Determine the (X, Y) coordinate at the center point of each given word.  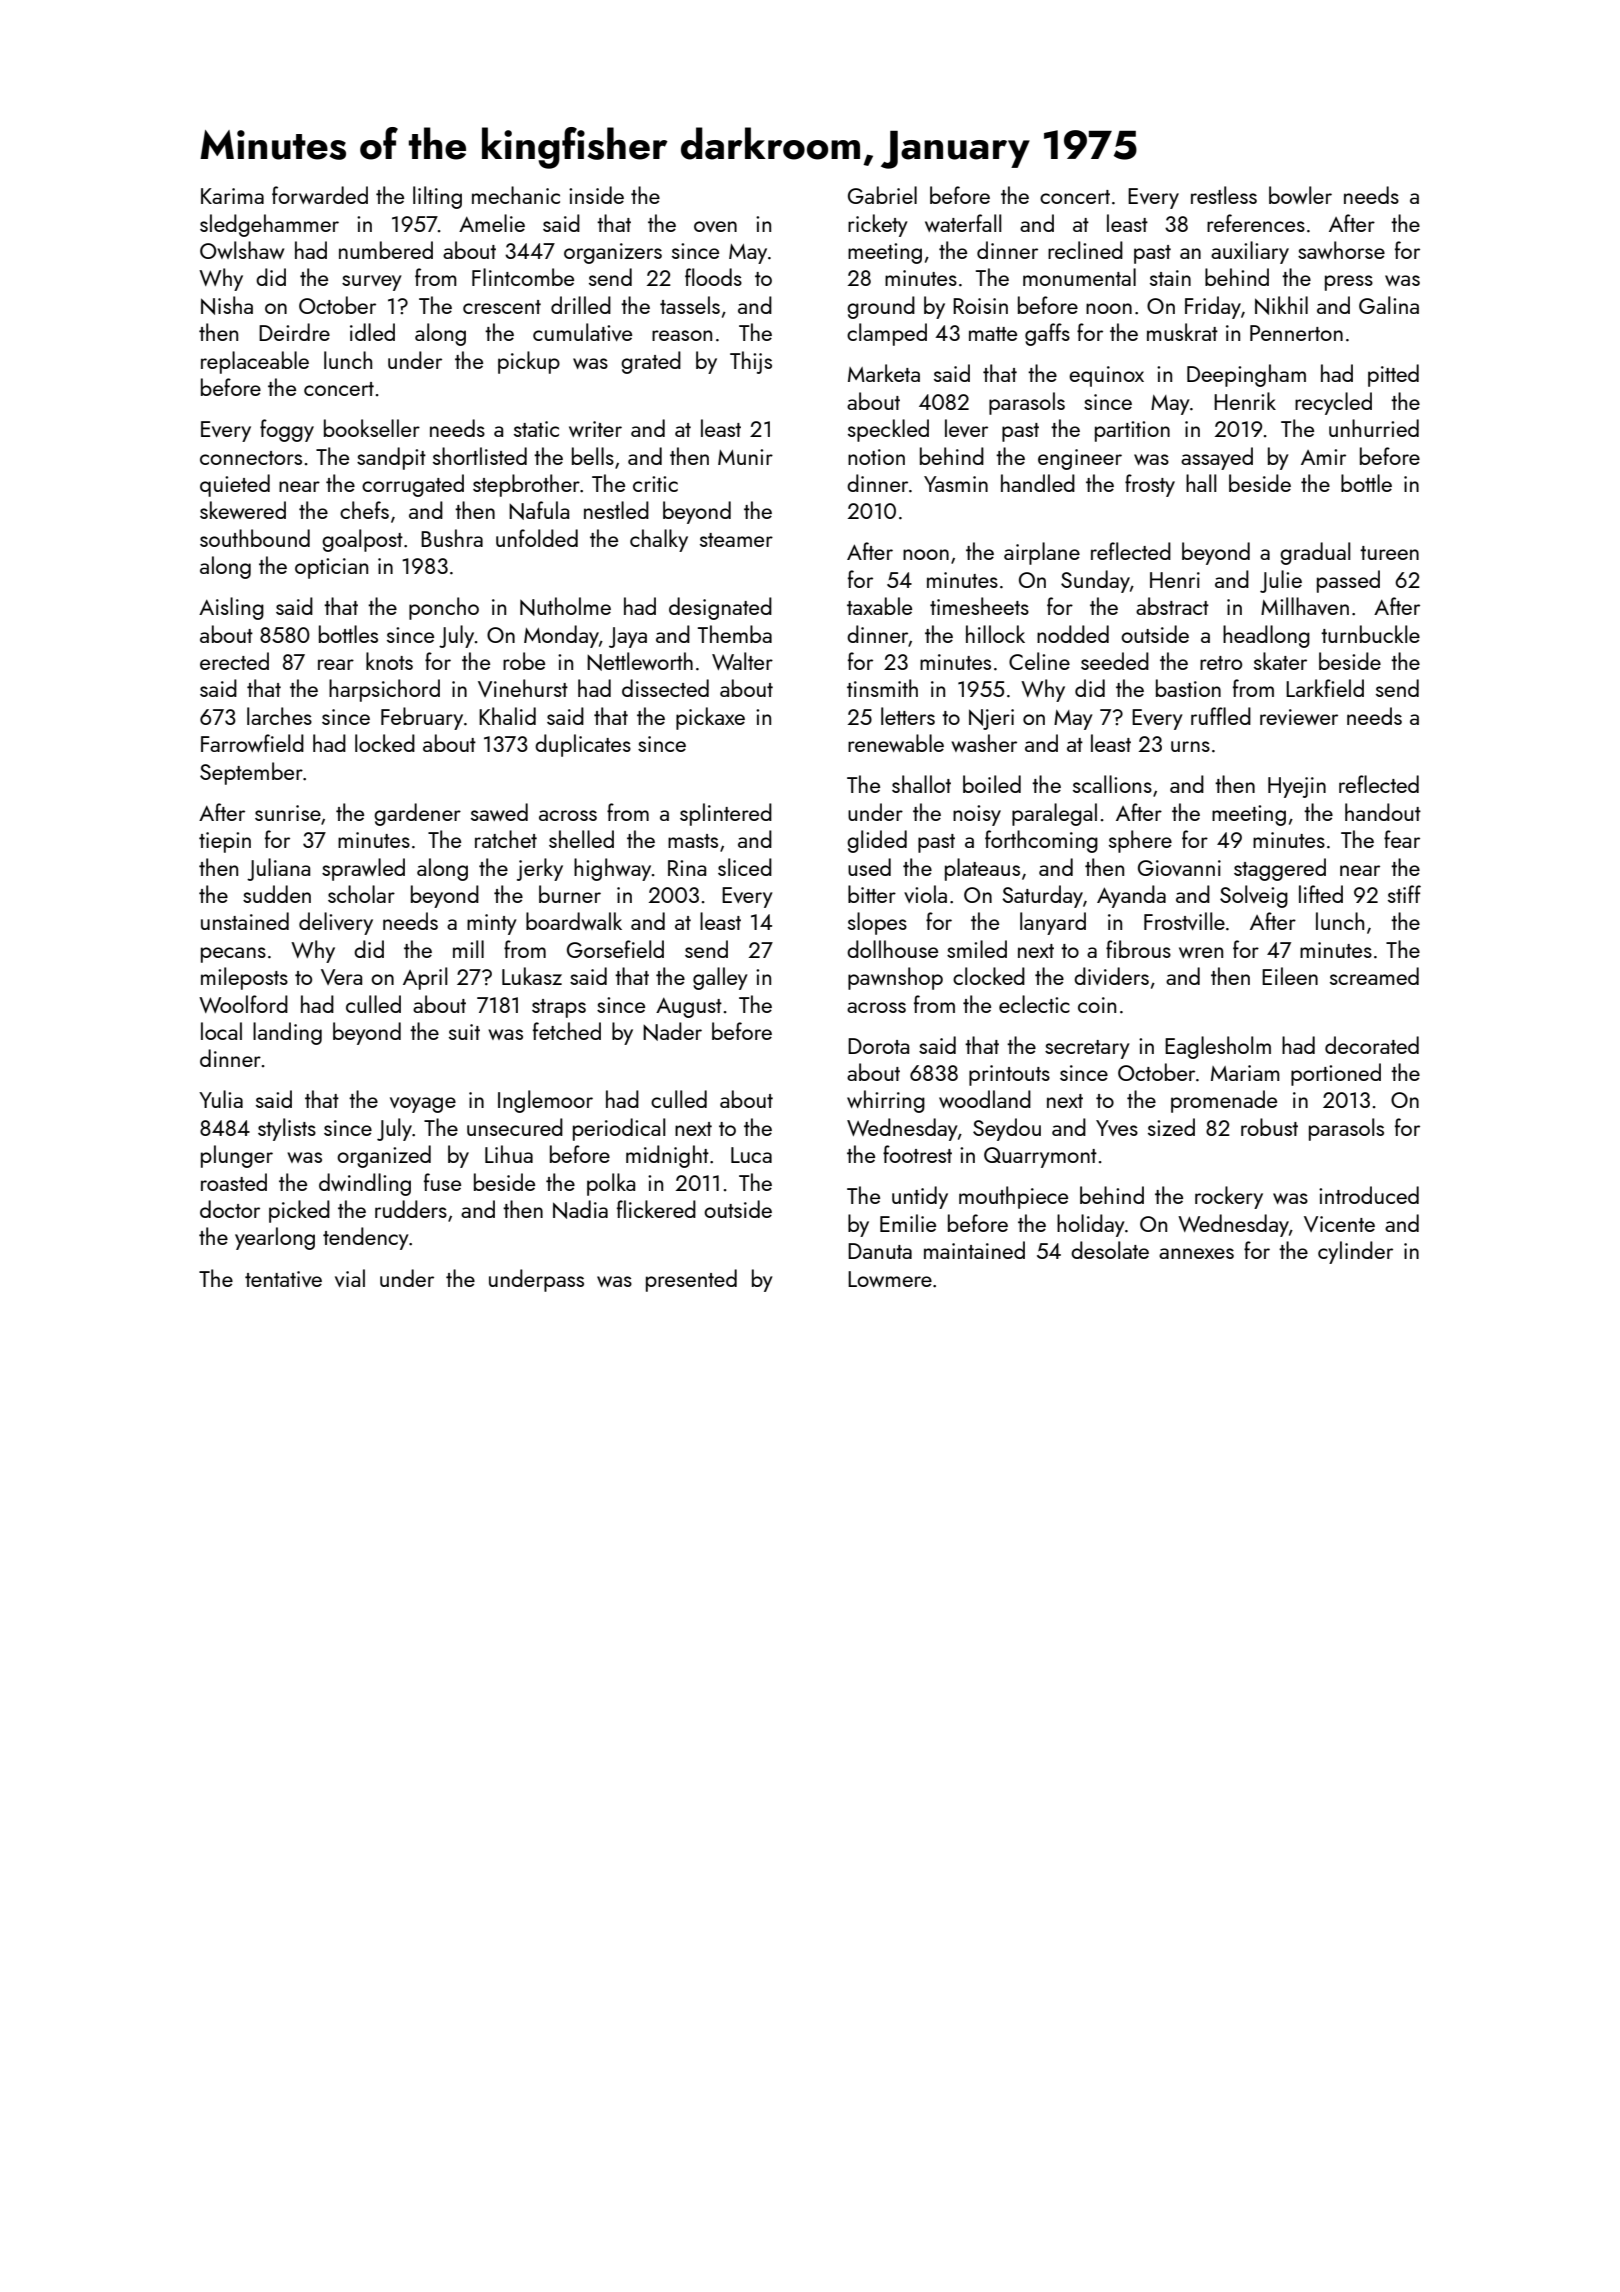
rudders (411, 1209)
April (425, 978)
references (1256, 223)
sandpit (391, 458)
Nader (672, 1031)
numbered (386, 250)
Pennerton (1296, 333)
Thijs (751, 362)
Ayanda (1131, 896)
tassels (690, 305)
